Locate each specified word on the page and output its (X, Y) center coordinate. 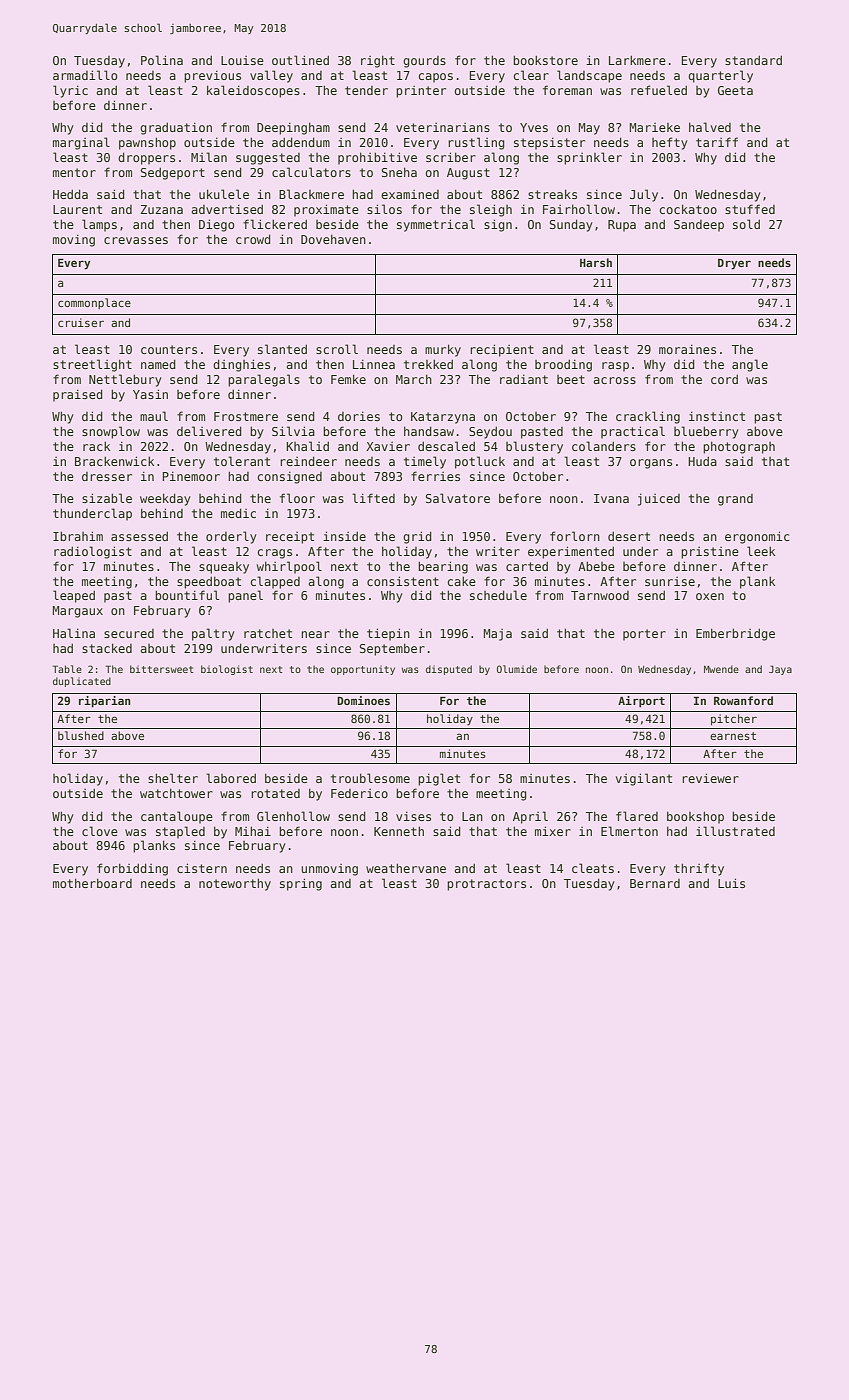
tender (366, 90)
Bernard (655, 883)
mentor (74, 172)
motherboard (92, 883)
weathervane (406, 868)
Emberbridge (735, 634)
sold (746, 224)
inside (344, 536)
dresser (107, 476)
